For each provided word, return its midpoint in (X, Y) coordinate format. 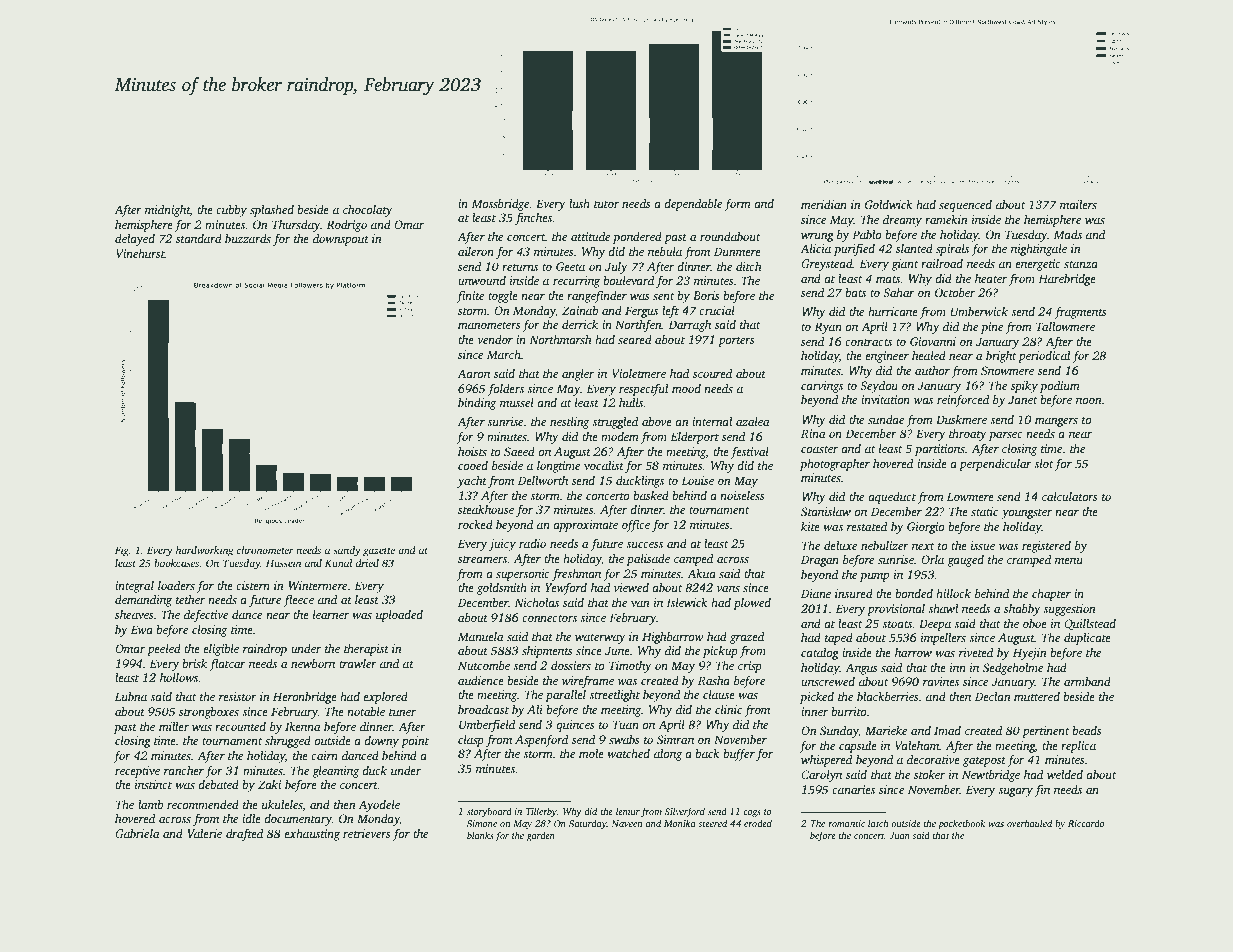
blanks (480, 835)
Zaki (269, 784)
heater (991, 278)
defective (206, 616)
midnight (167, 211)
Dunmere (737, 251)
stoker (929, 774)
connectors (549, 618)
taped (839, 639)
